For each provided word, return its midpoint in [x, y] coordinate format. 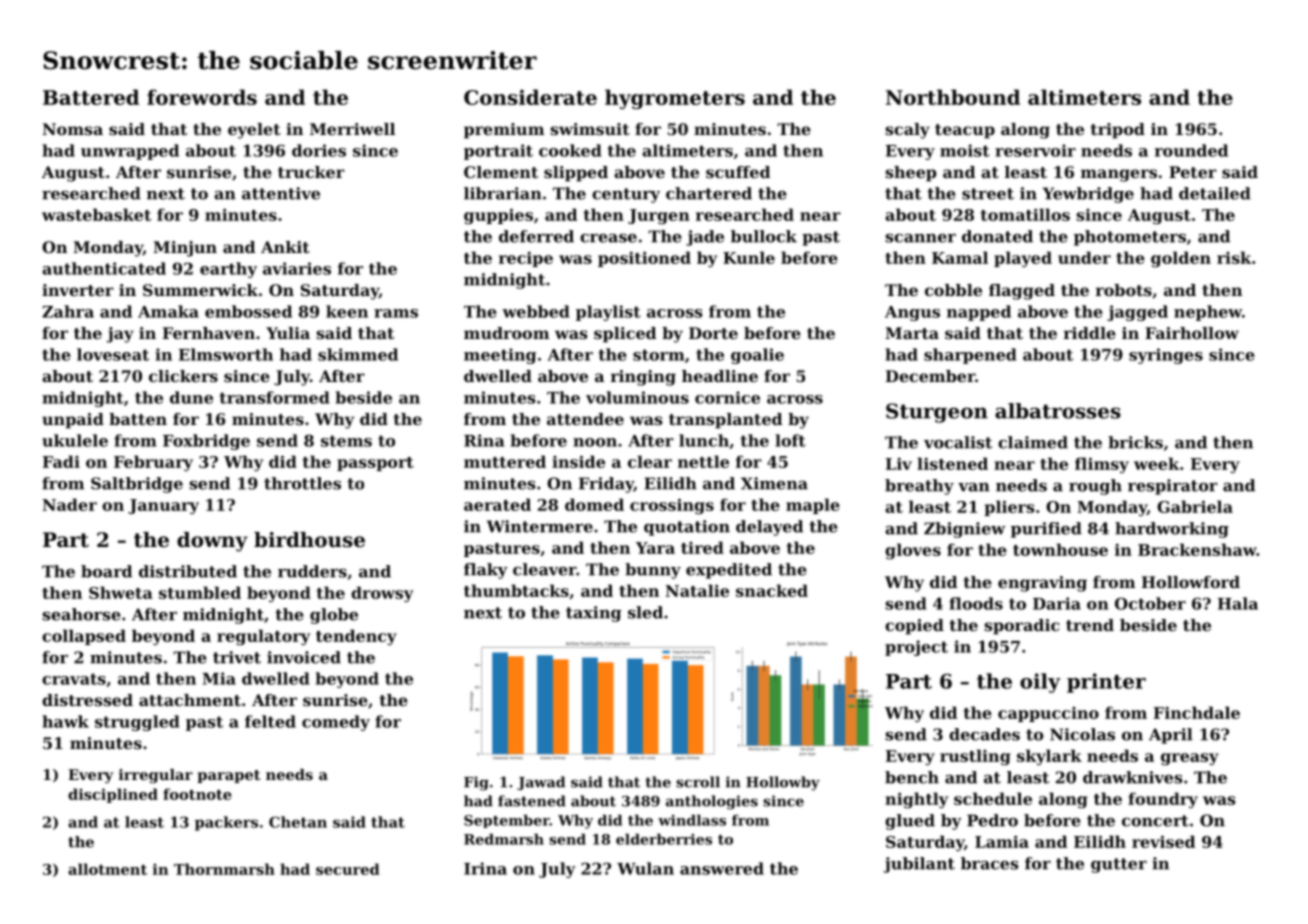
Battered [91, 97]
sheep [910, 174]
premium [504, 131]
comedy [336, 723]
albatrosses [1058, 411]
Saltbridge [137, 485]
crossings [672, 506]
